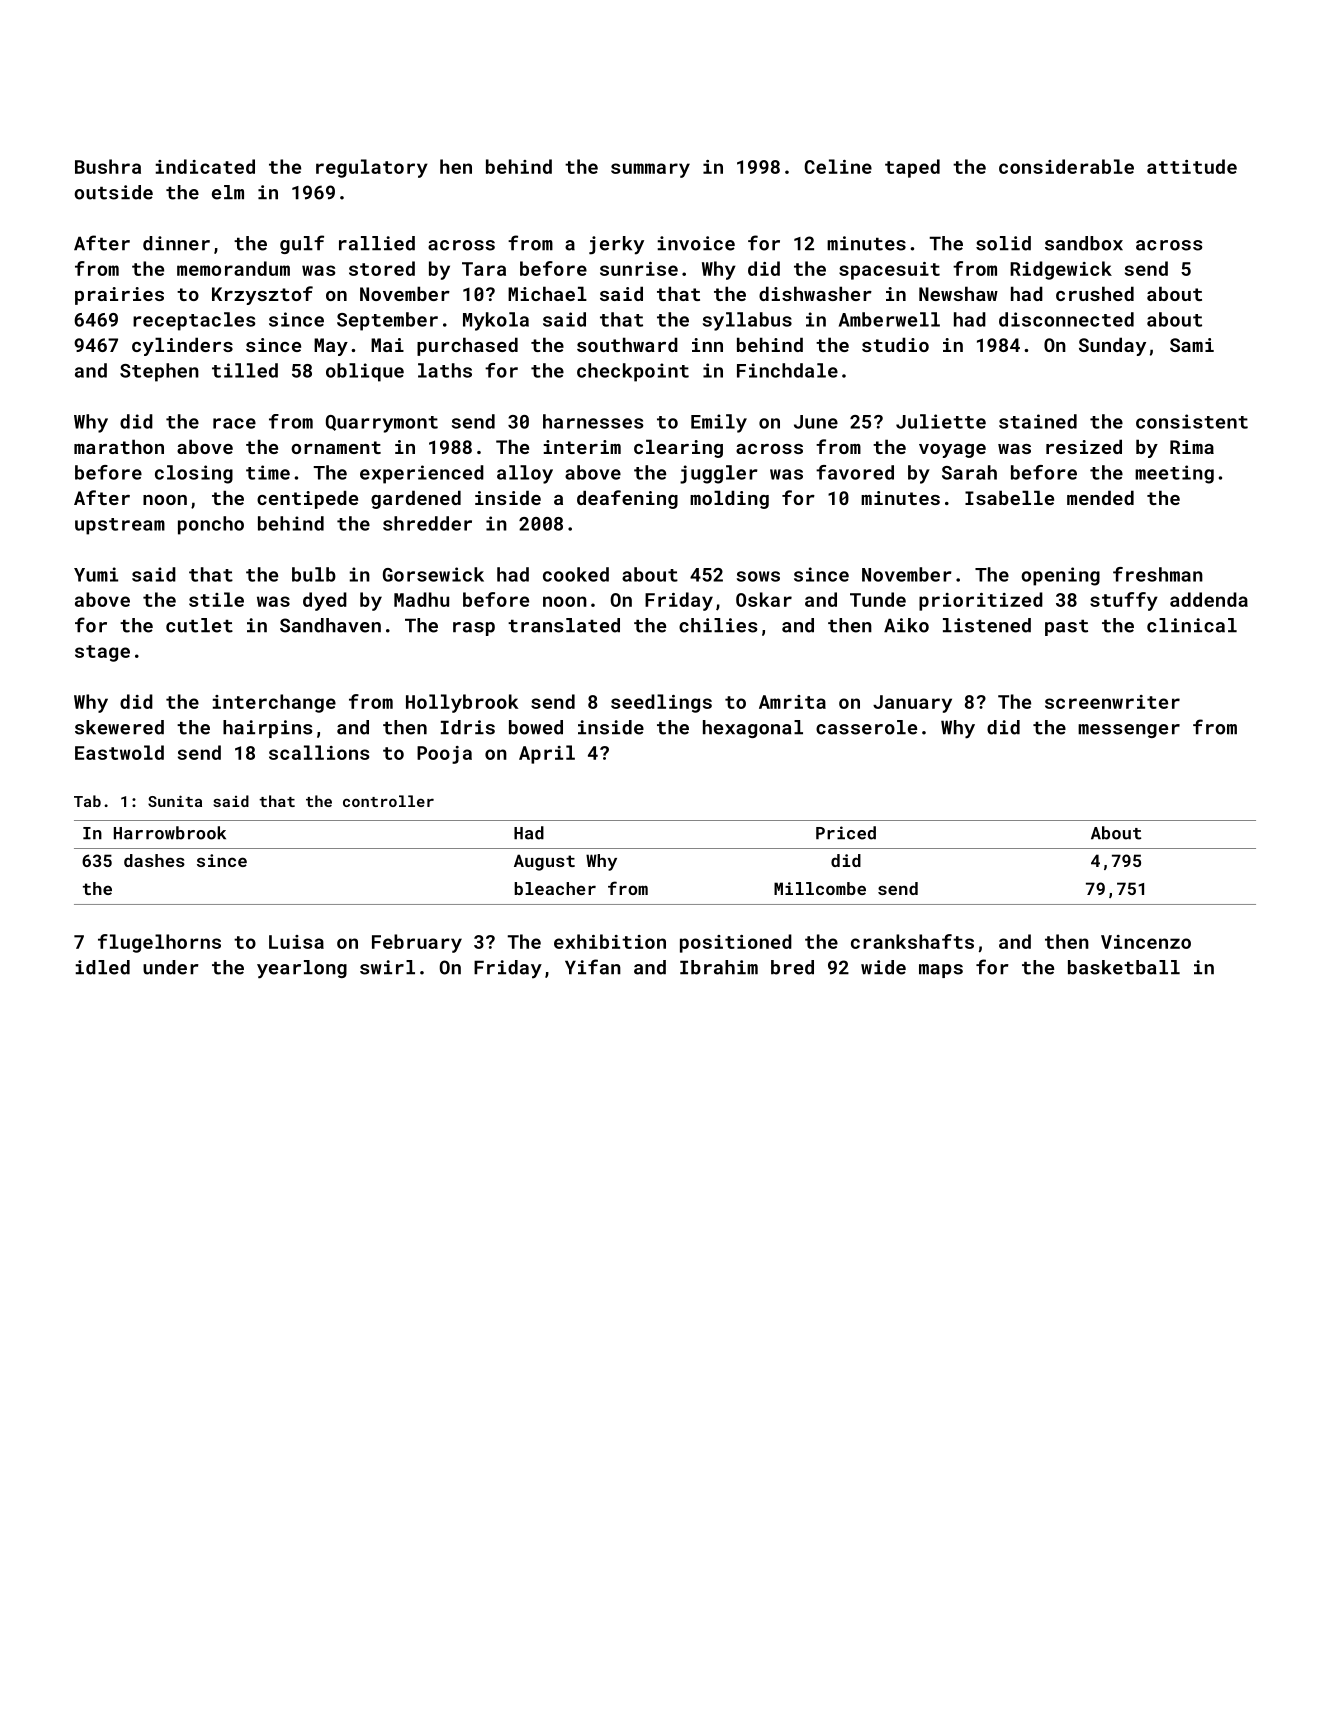 The image size is (1330, 1721). I want to click on summary, so click(650, 170).
